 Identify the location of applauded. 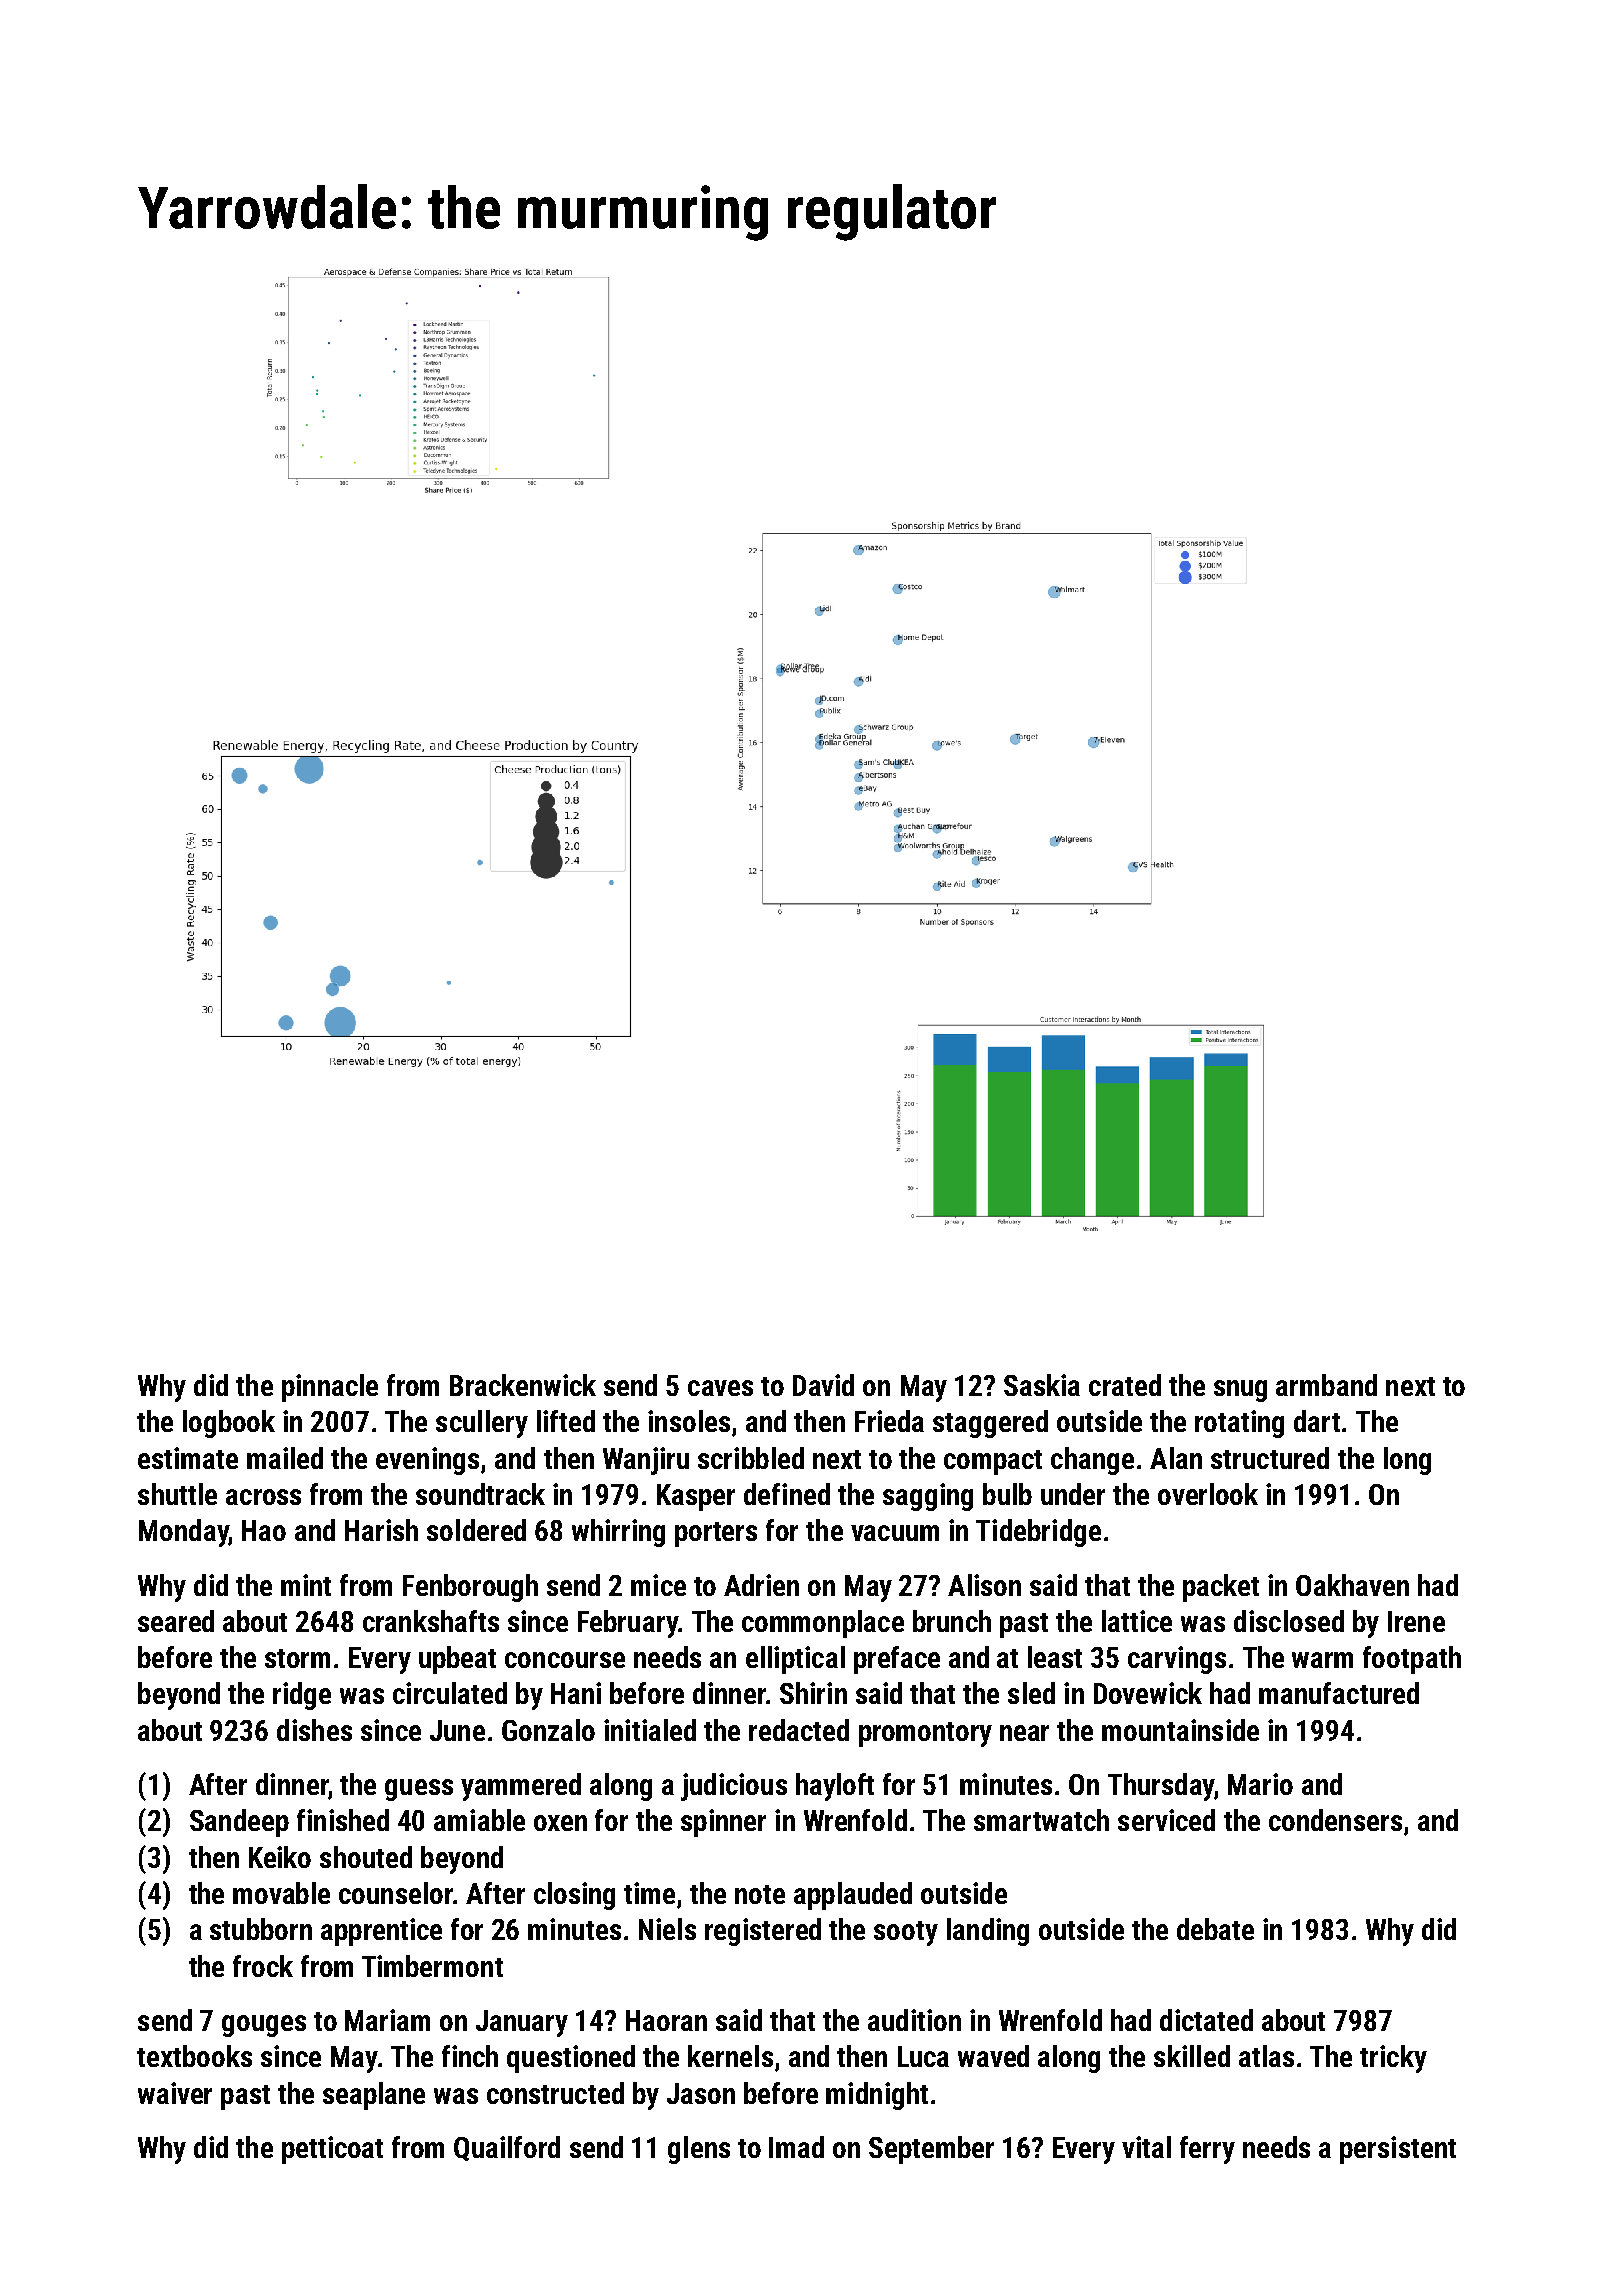
(853, 1896).
